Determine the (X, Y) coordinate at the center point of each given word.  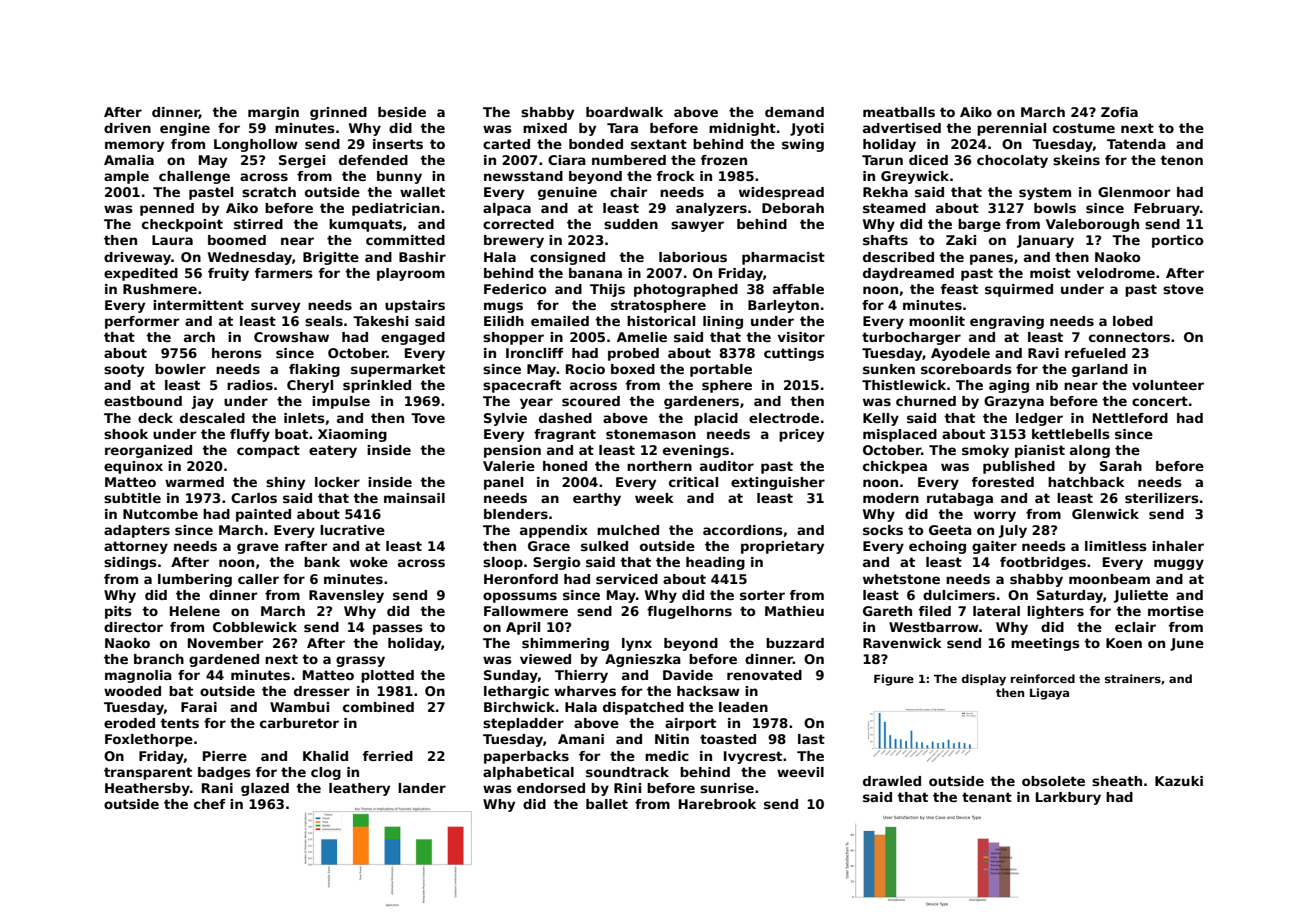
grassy (360, 661)
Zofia (1119, 112)
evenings (696, 451)
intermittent (198, 305)
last (811, 739)
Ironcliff (535, 353)
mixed (545, 128)
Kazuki (1179, 781)
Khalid (325, 756)
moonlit (937, 321)
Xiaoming (352, 435)
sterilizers (1162, 498)
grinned (338, 113)
